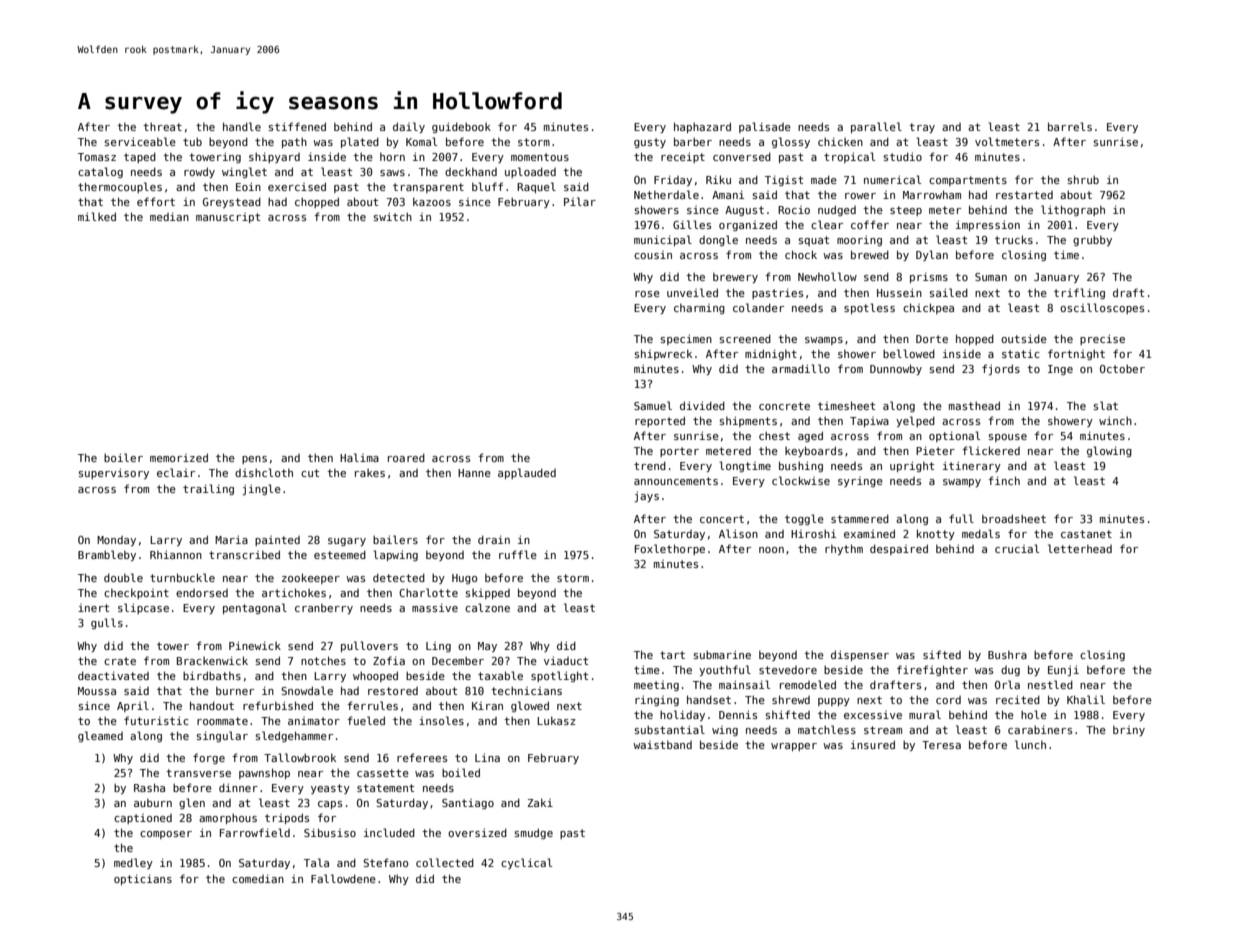  I want to click on submarine, so click(722, 654).
